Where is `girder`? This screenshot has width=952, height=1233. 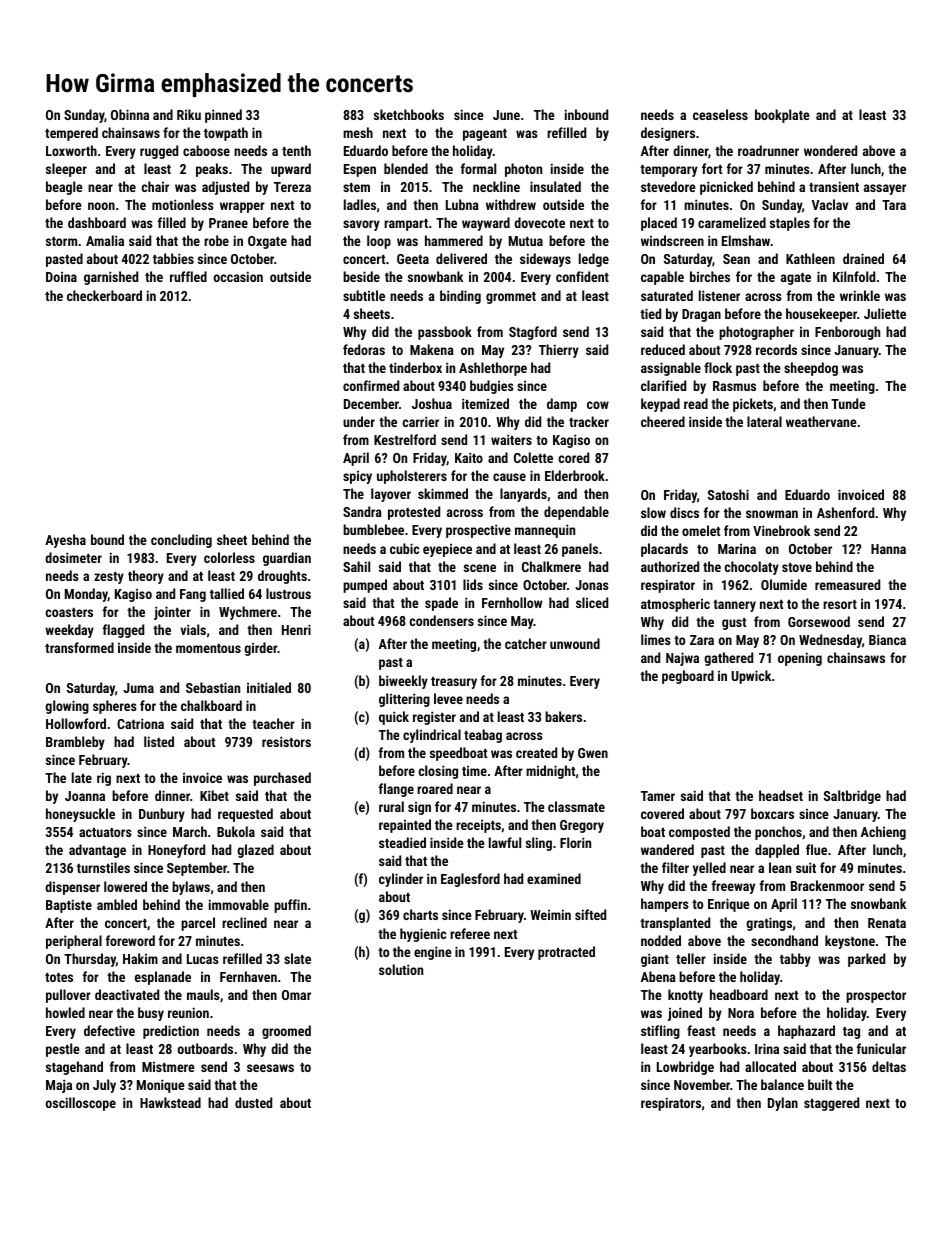 girder is located at coordinates (260, 649).
